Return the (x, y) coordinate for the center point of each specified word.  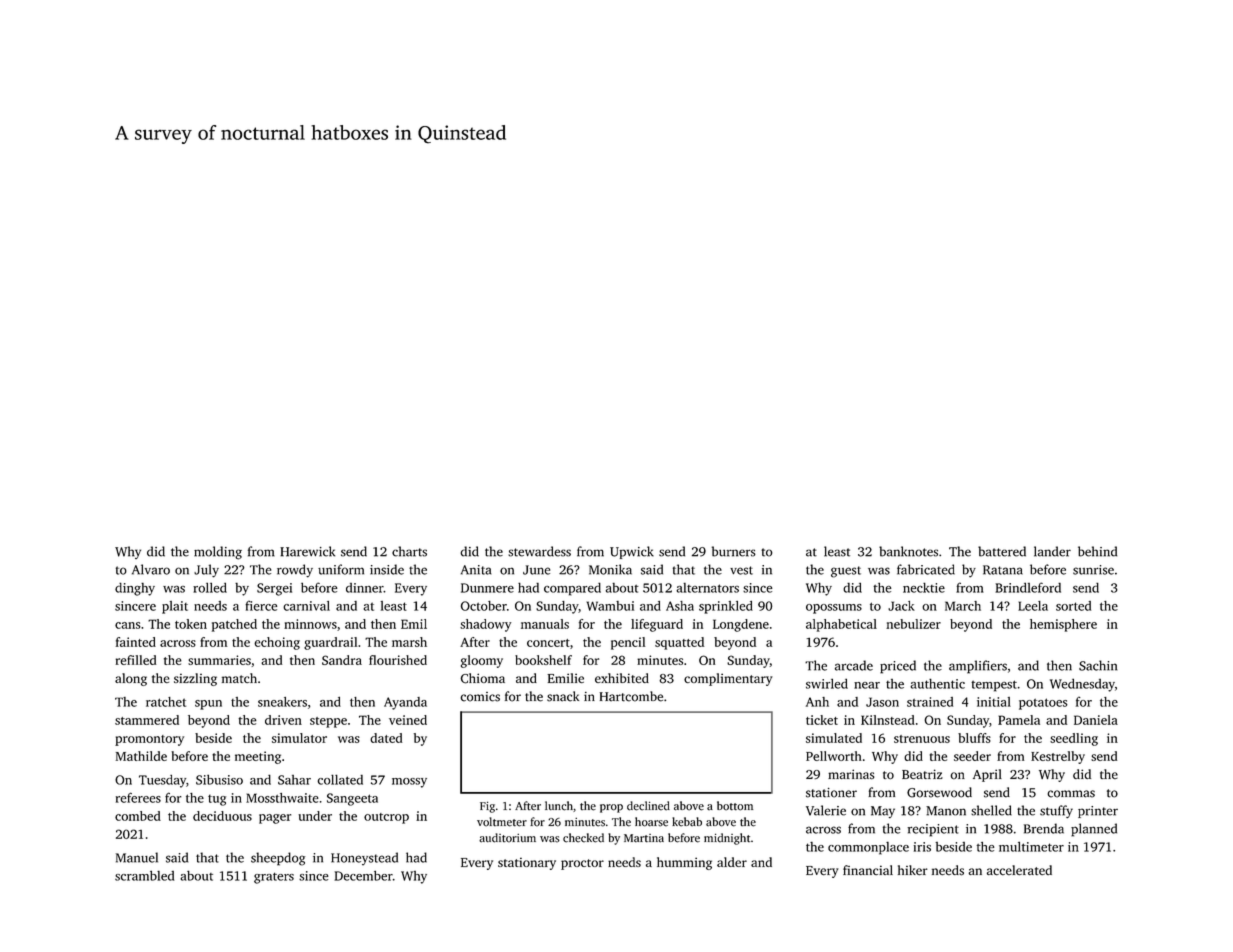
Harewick (307, 551)
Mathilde (141, 756)
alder (732, 862)
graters (274, 878)
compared (572, 589)
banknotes (908, 551)
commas (1071, 794)
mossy (409, 783)
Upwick (632, 552)
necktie (924, 587)
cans (128, 625)
